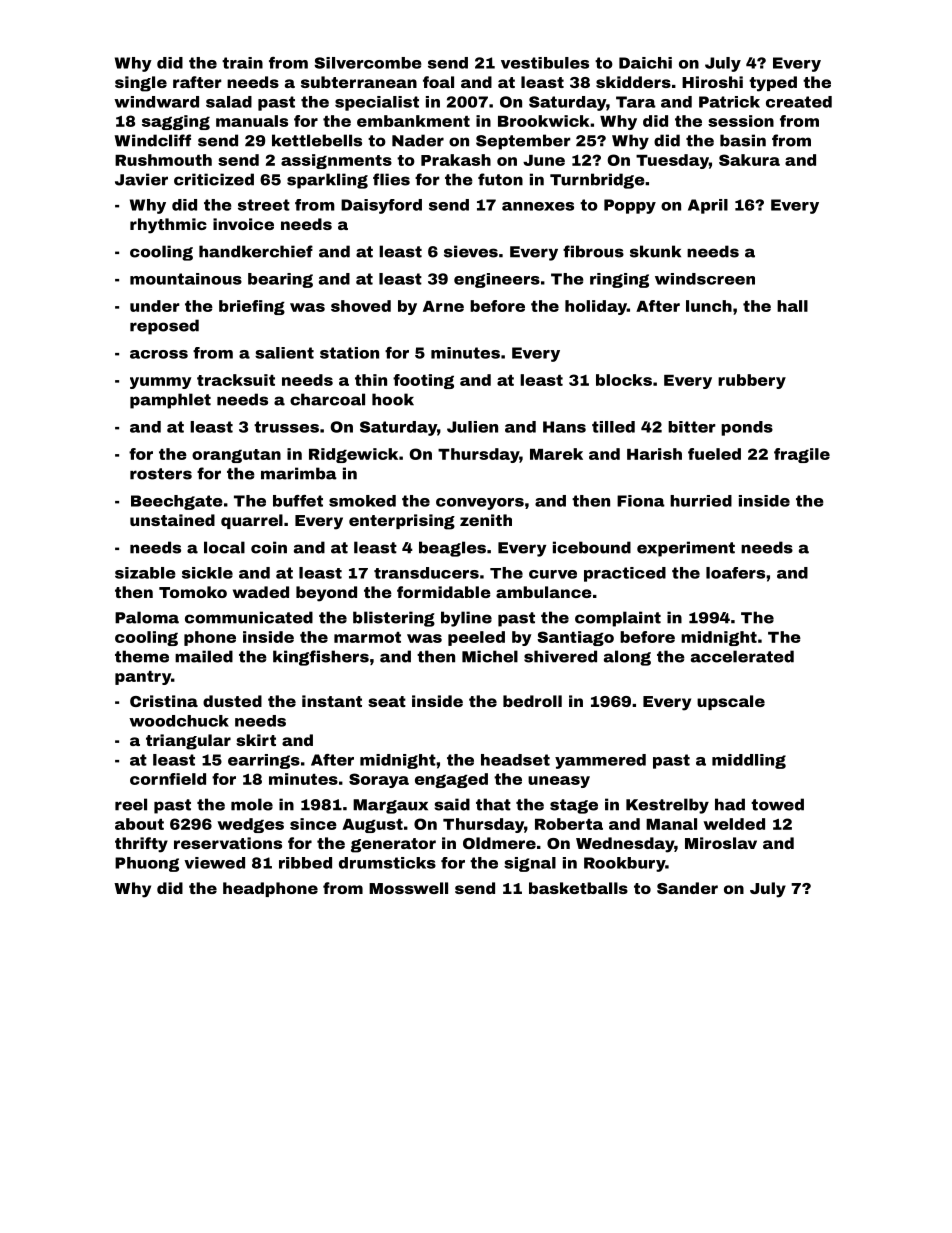 The image size is (952, 1233). Describe the element at coordinates (408, 888) in the screenshot. I see `Mosswell` at that location.
